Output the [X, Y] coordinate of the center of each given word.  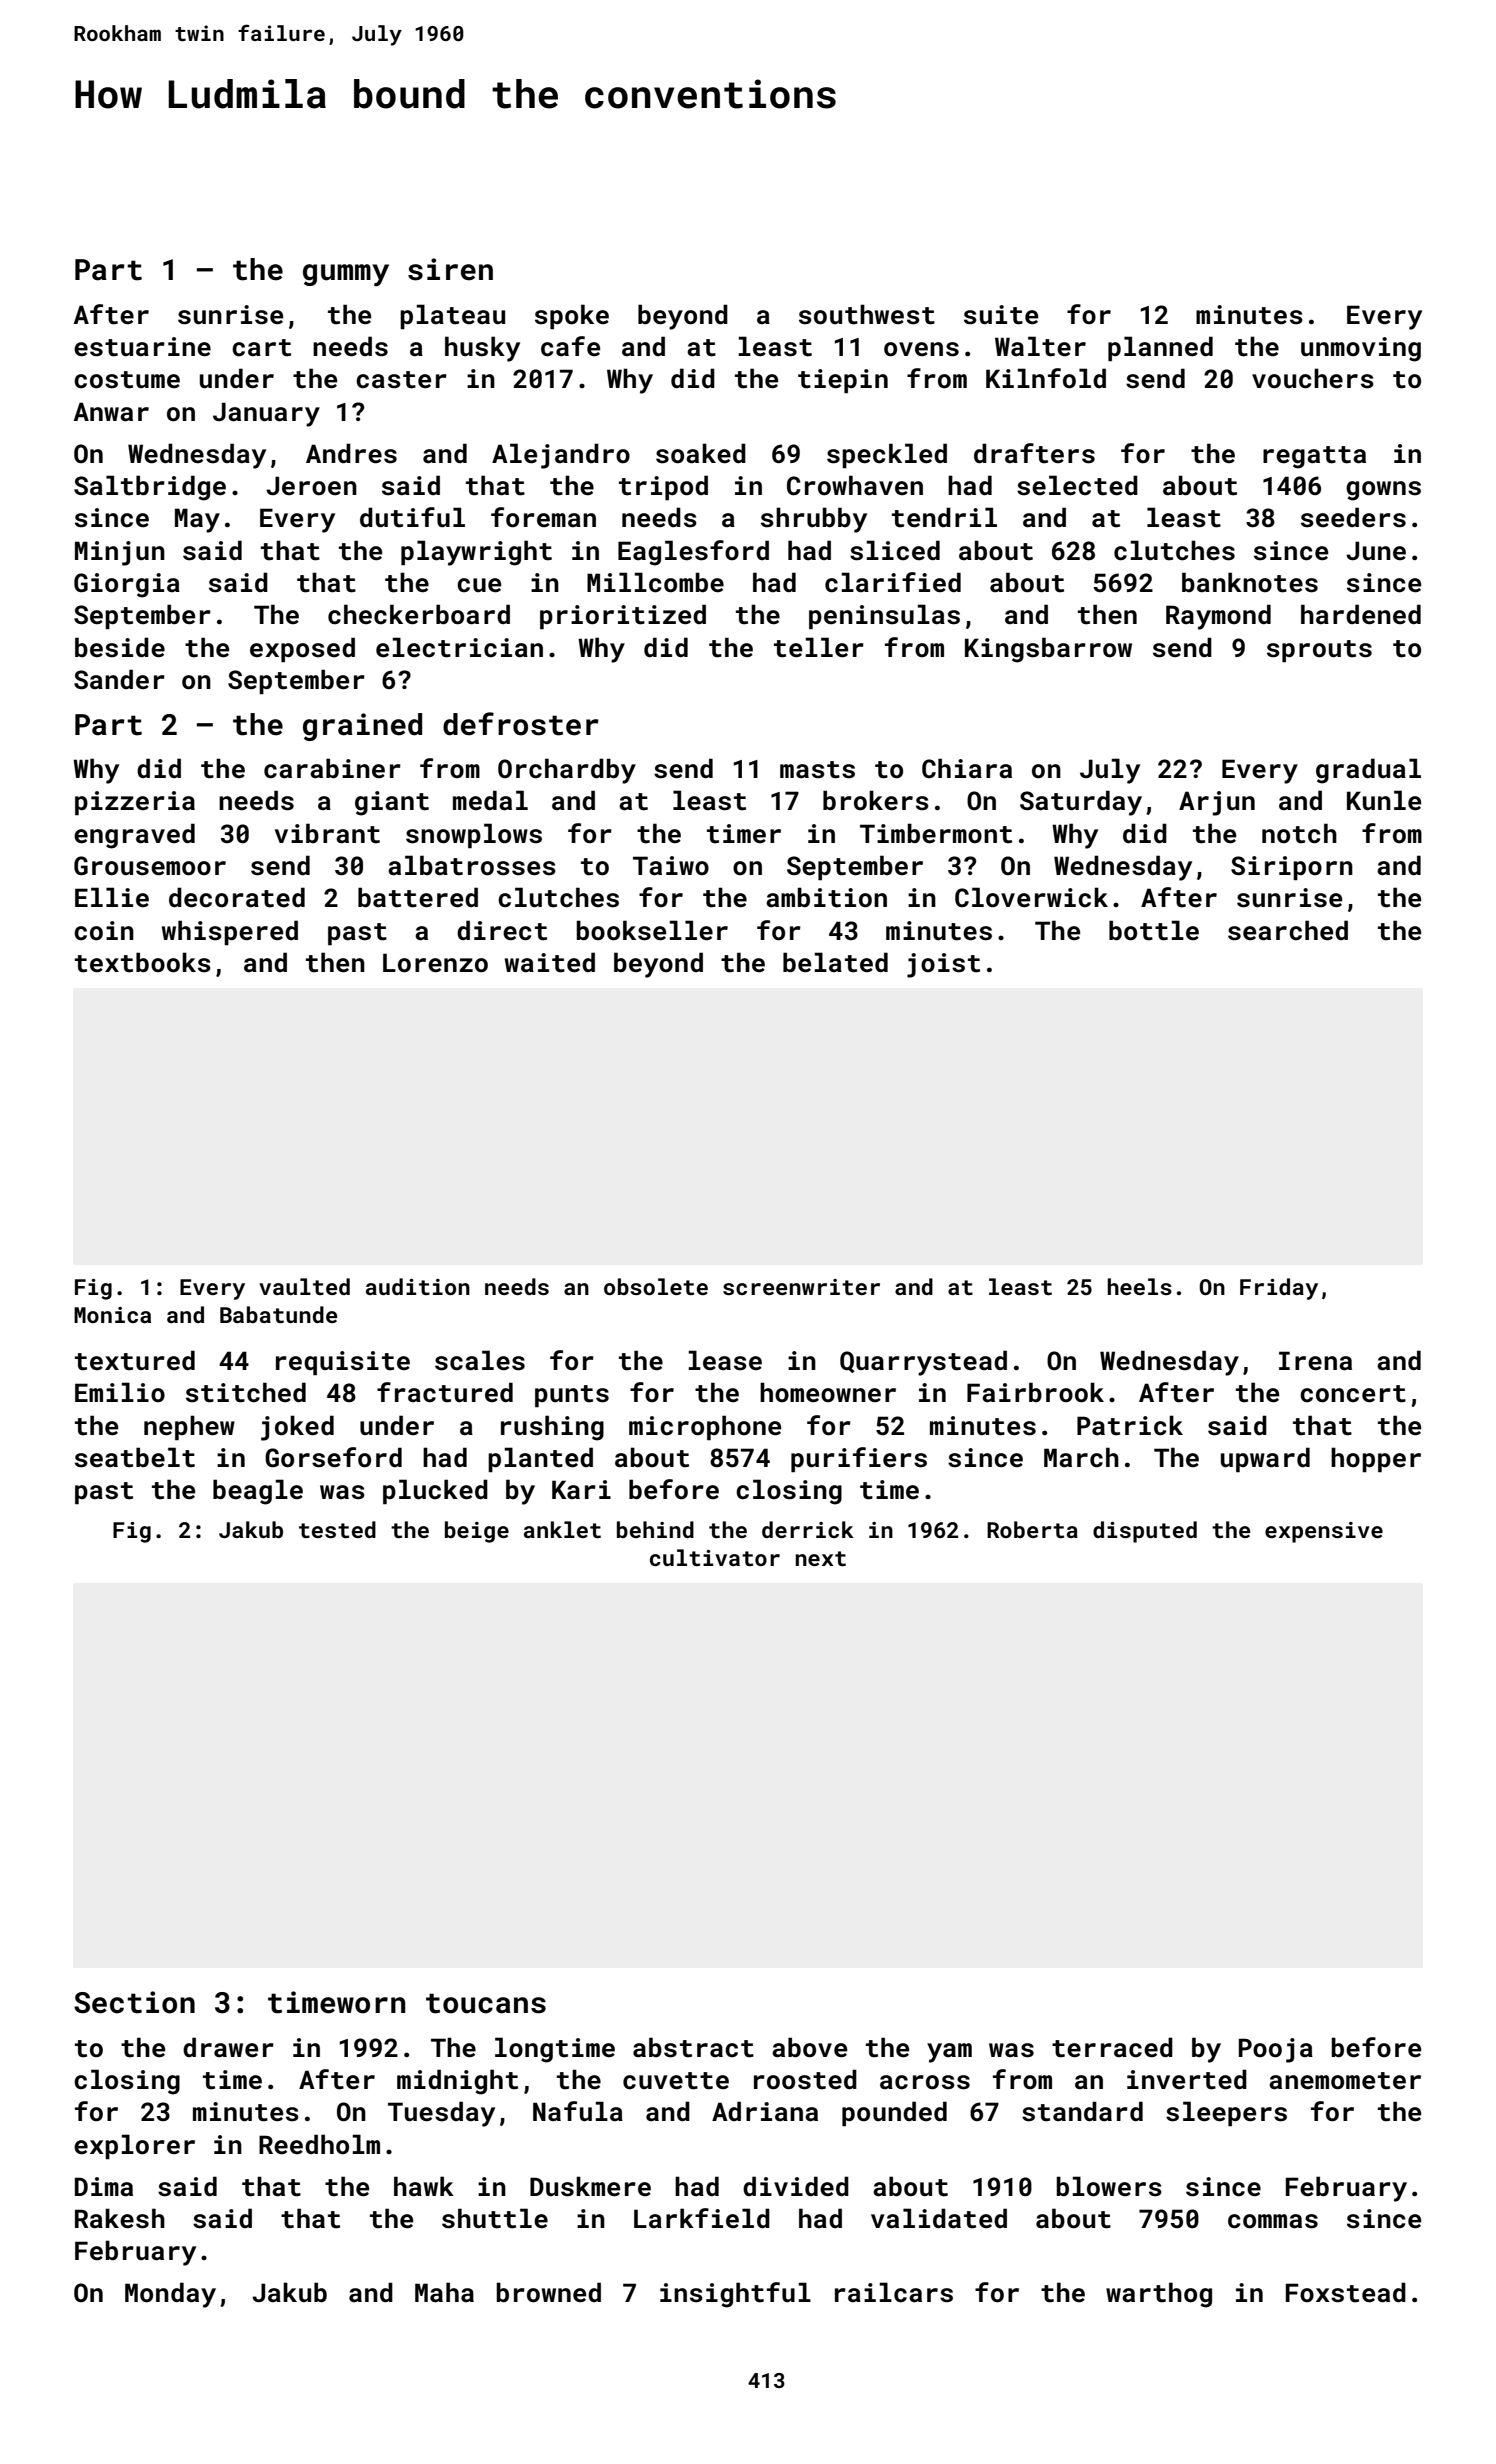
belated [835, 962]
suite [1001, 315]
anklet [562, 1529]
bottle [1154, 930]
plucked [435, 1491]
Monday [170, 2295]
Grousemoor [150, 866]
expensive [1324, 1532]
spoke [572, 316]
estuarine [142, 347]
